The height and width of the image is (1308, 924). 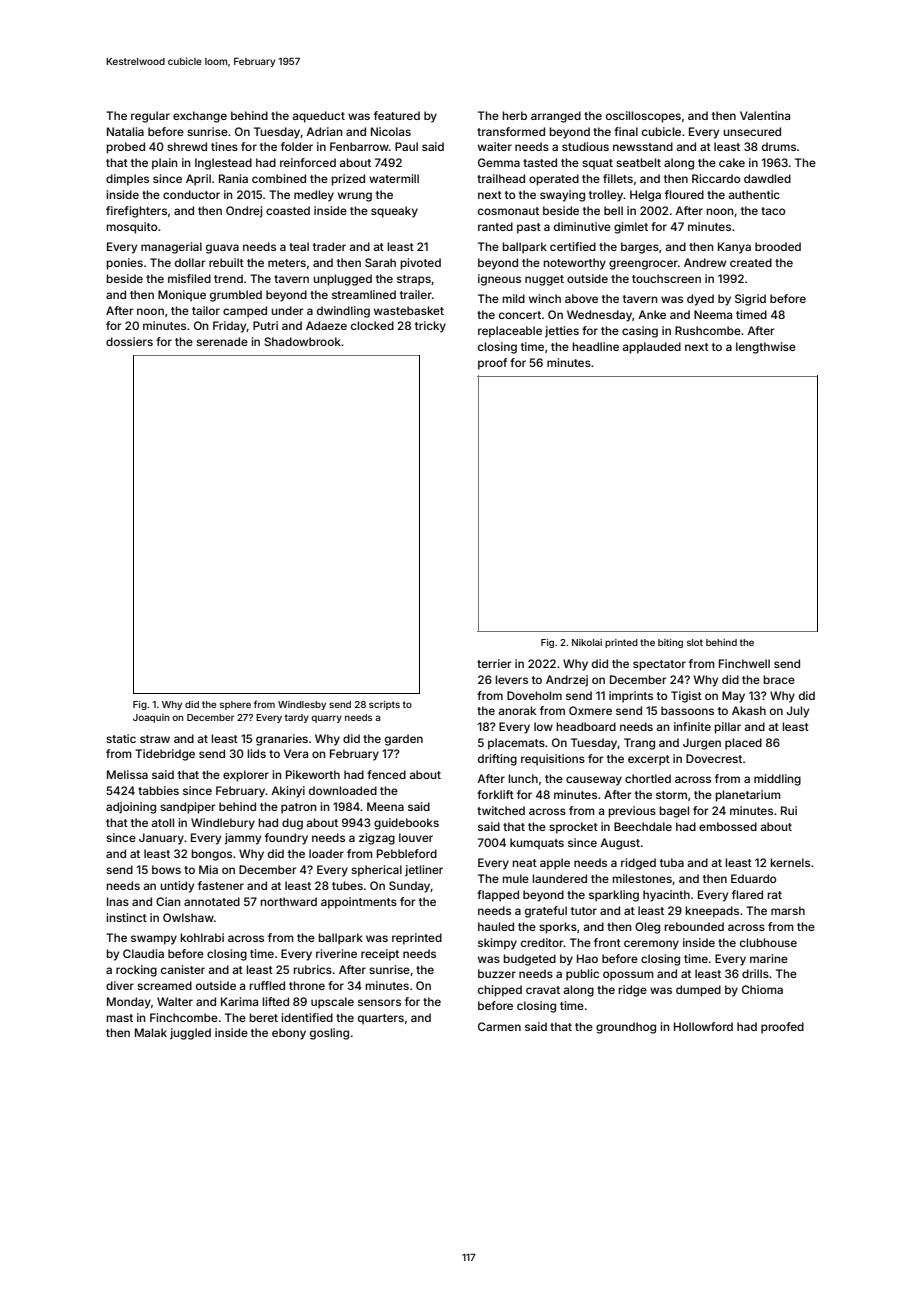 What do you see at coordinates (430, 327) in the image?
I see `tricky` at bounding box center [430, 327].
